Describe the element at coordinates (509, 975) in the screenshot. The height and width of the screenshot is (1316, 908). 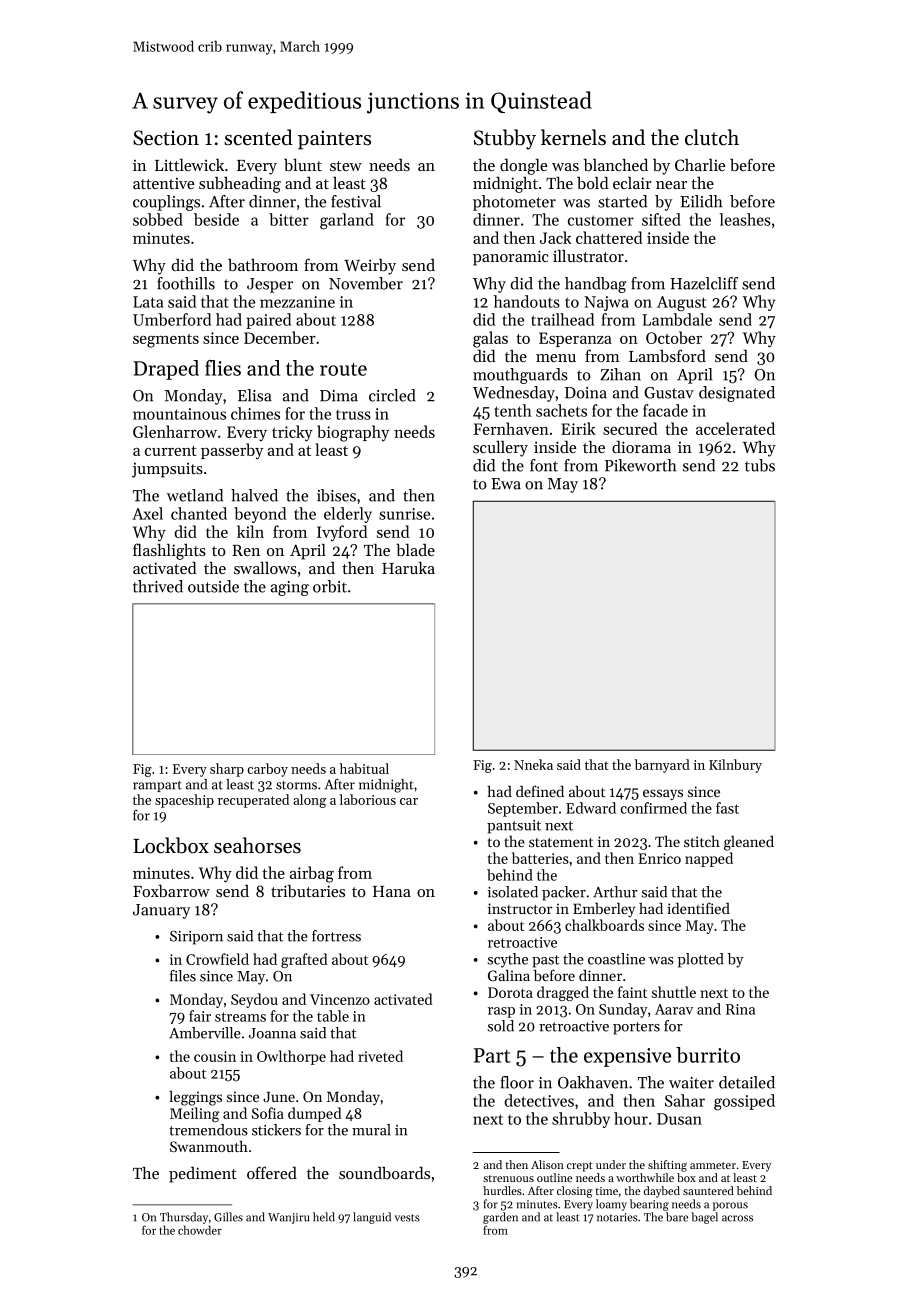
I see `Galina` at that location.
